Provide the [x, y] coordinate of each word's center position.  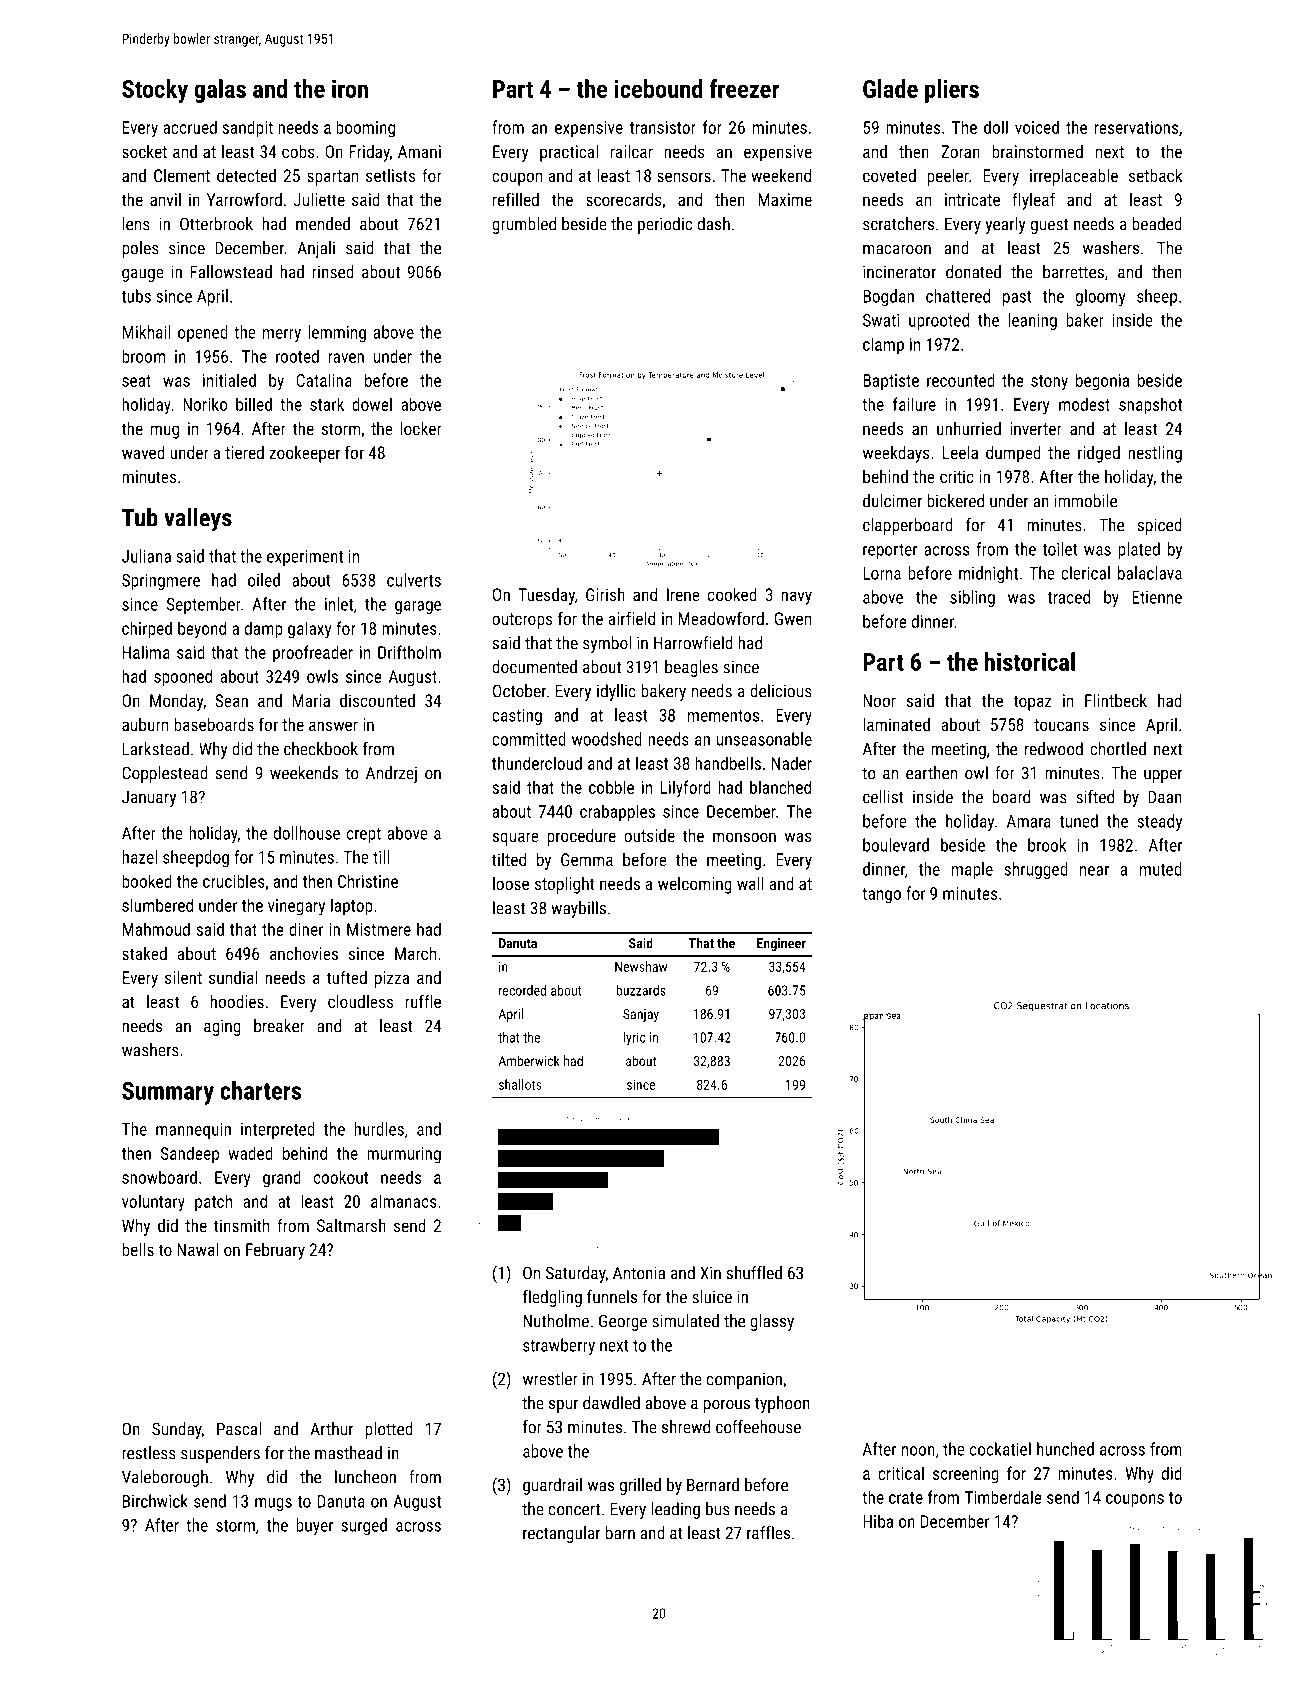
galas [220, 91]
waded [250, 1153]
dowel [372, 404]
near [1094, 871]
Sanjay [641, 1015]
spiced [1160, 526]
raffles [768, 1533]
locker [421, 428]
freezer [744, 88]
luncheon [365, 1477]
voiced [1037, 127]
